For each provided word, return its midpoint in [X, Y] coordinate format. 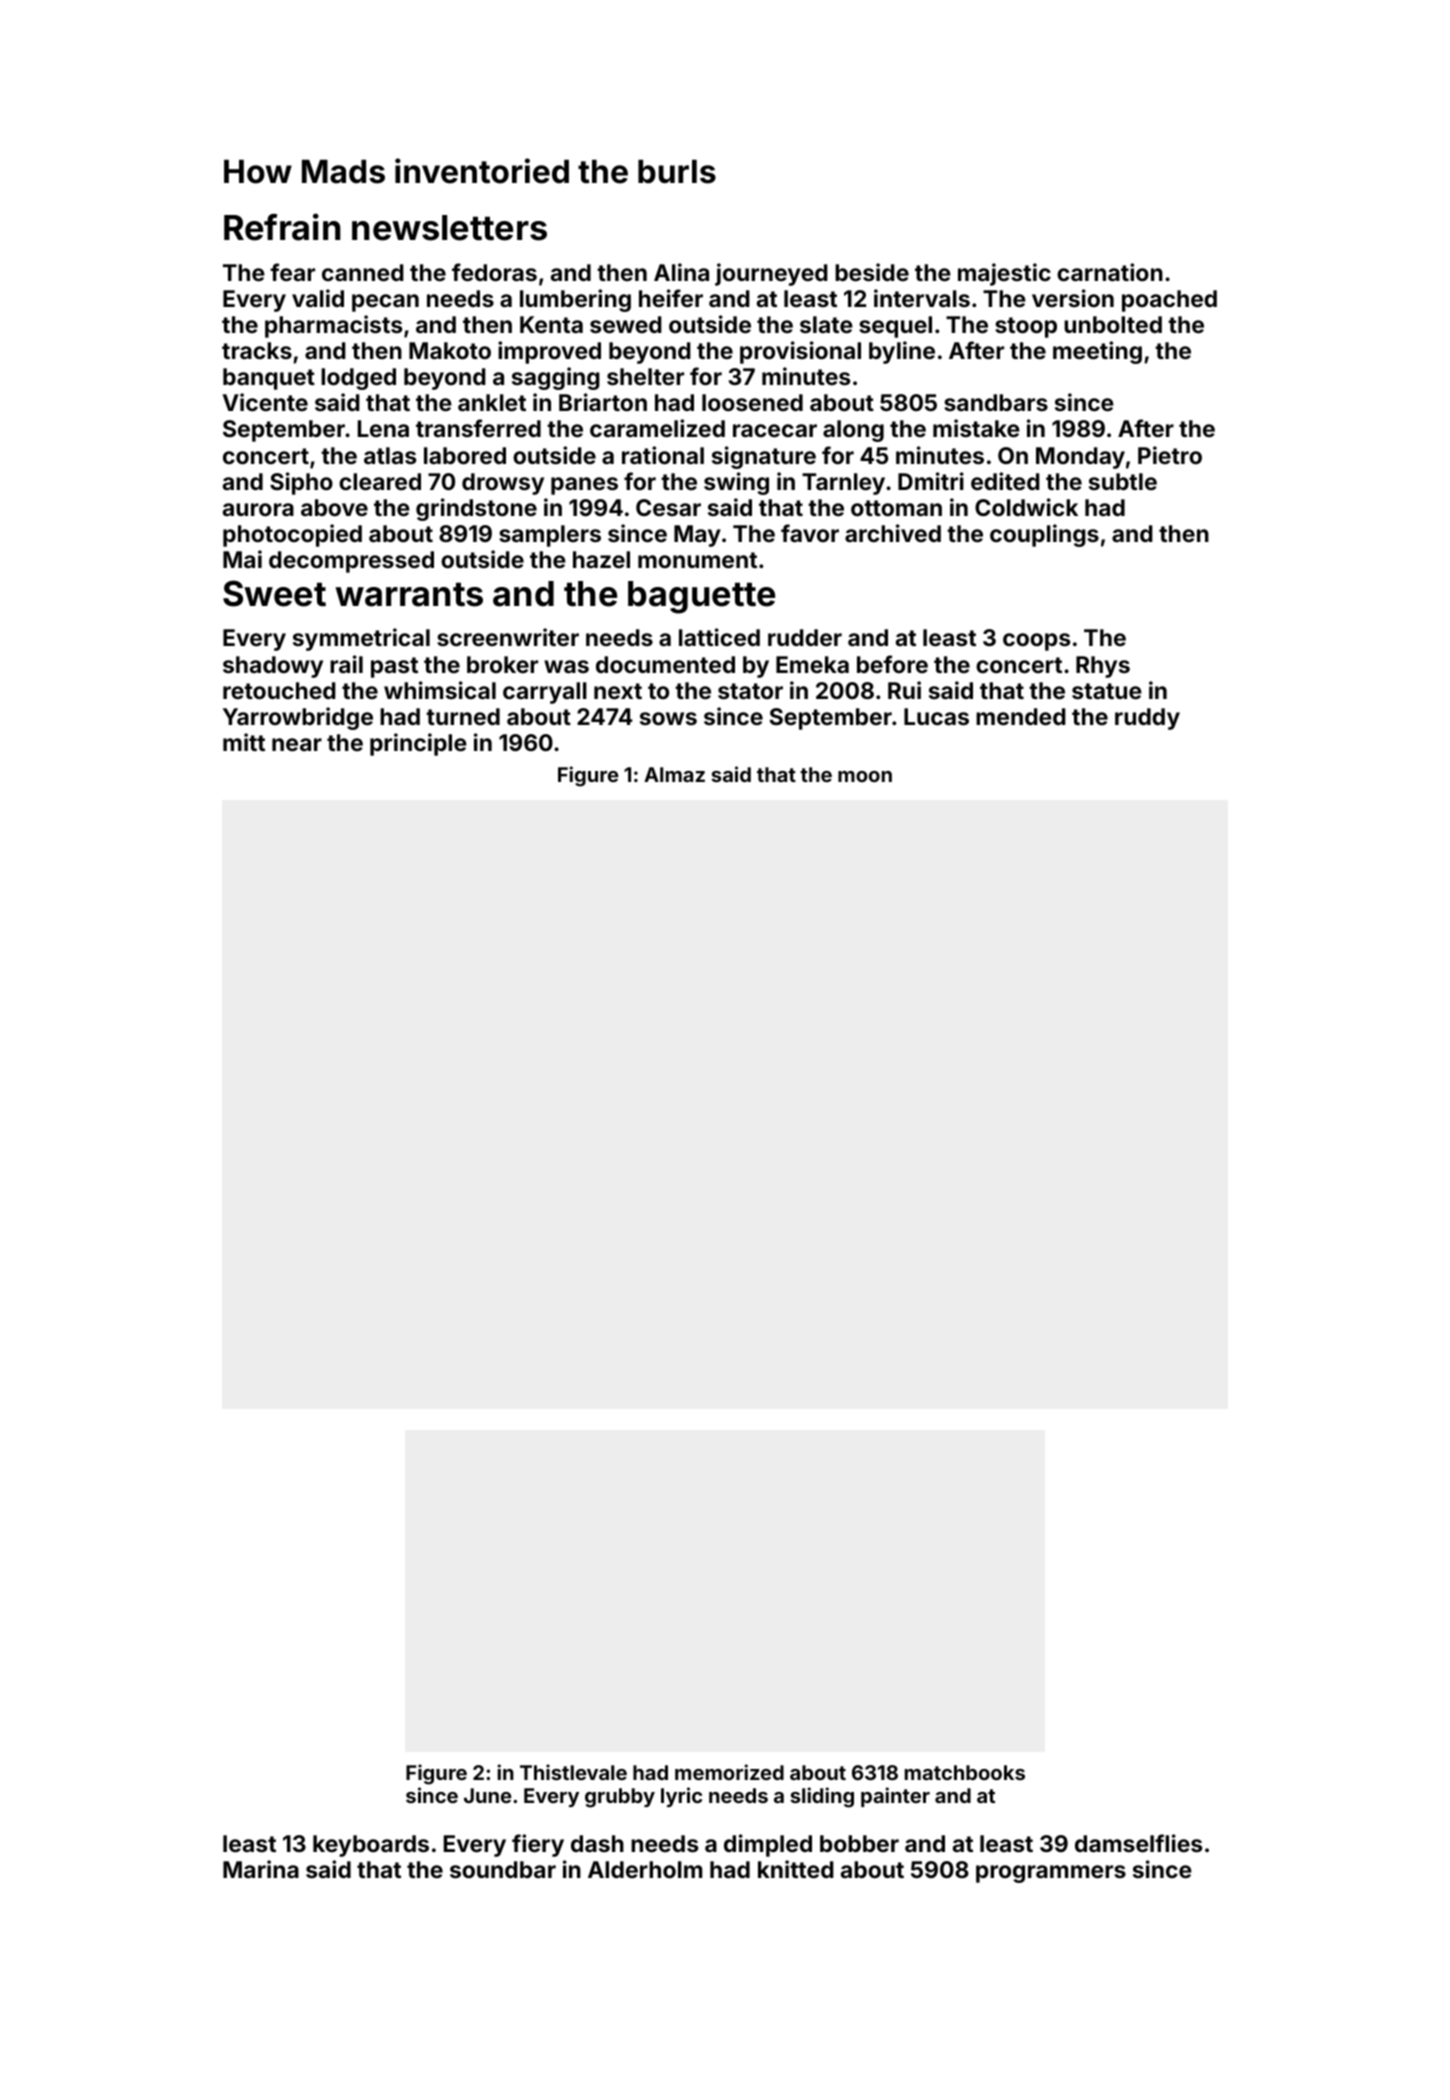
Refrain [282, 227]
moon [865, 776]
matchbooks [965, 1772]
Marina [261, 1869]
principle [418, 744]
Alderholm [645, 1869]
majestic [1004, 274]
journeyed [771, 274]
